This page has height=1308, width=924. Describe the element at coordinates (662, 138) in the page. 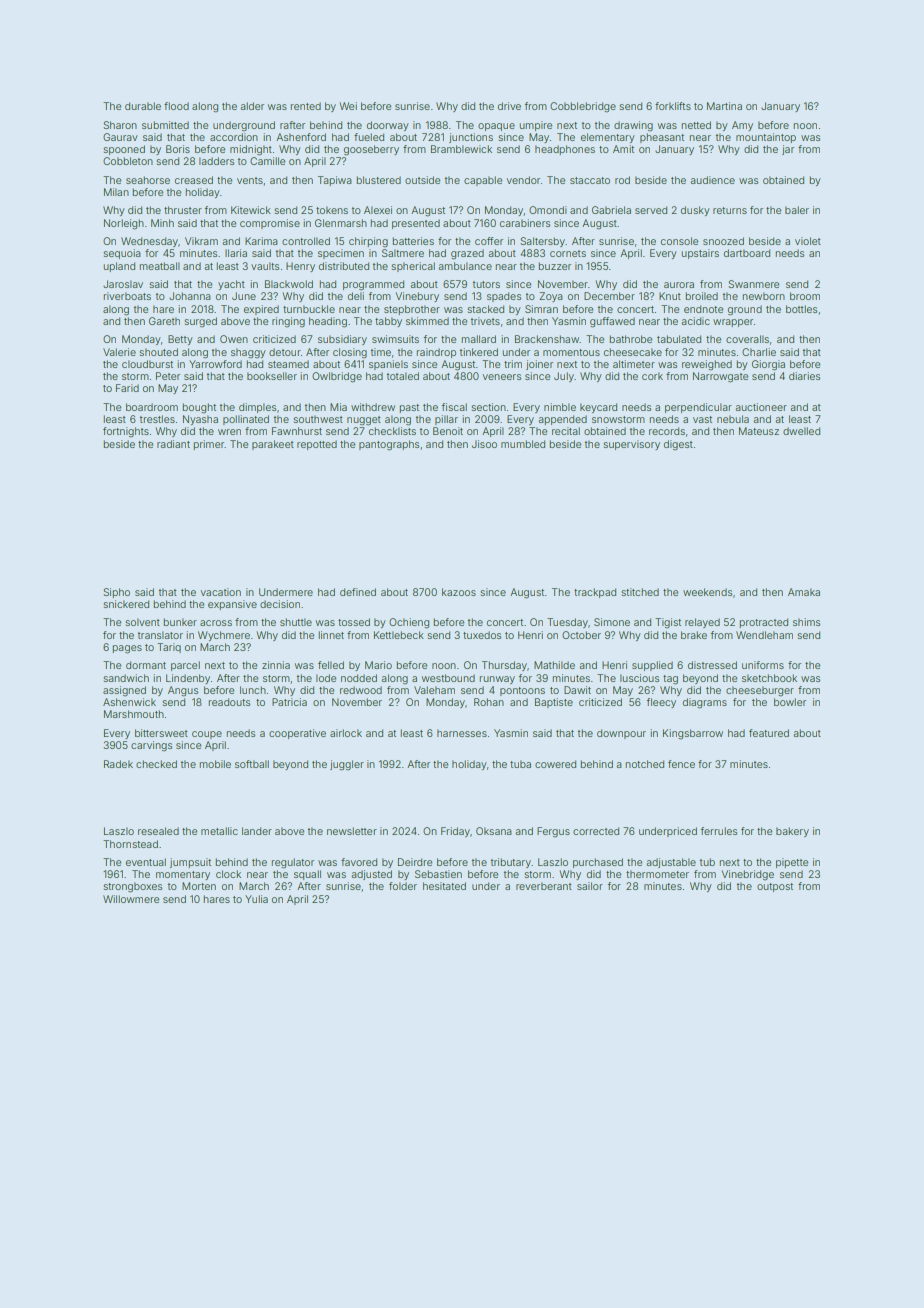

I see `pheasant` at that location.
